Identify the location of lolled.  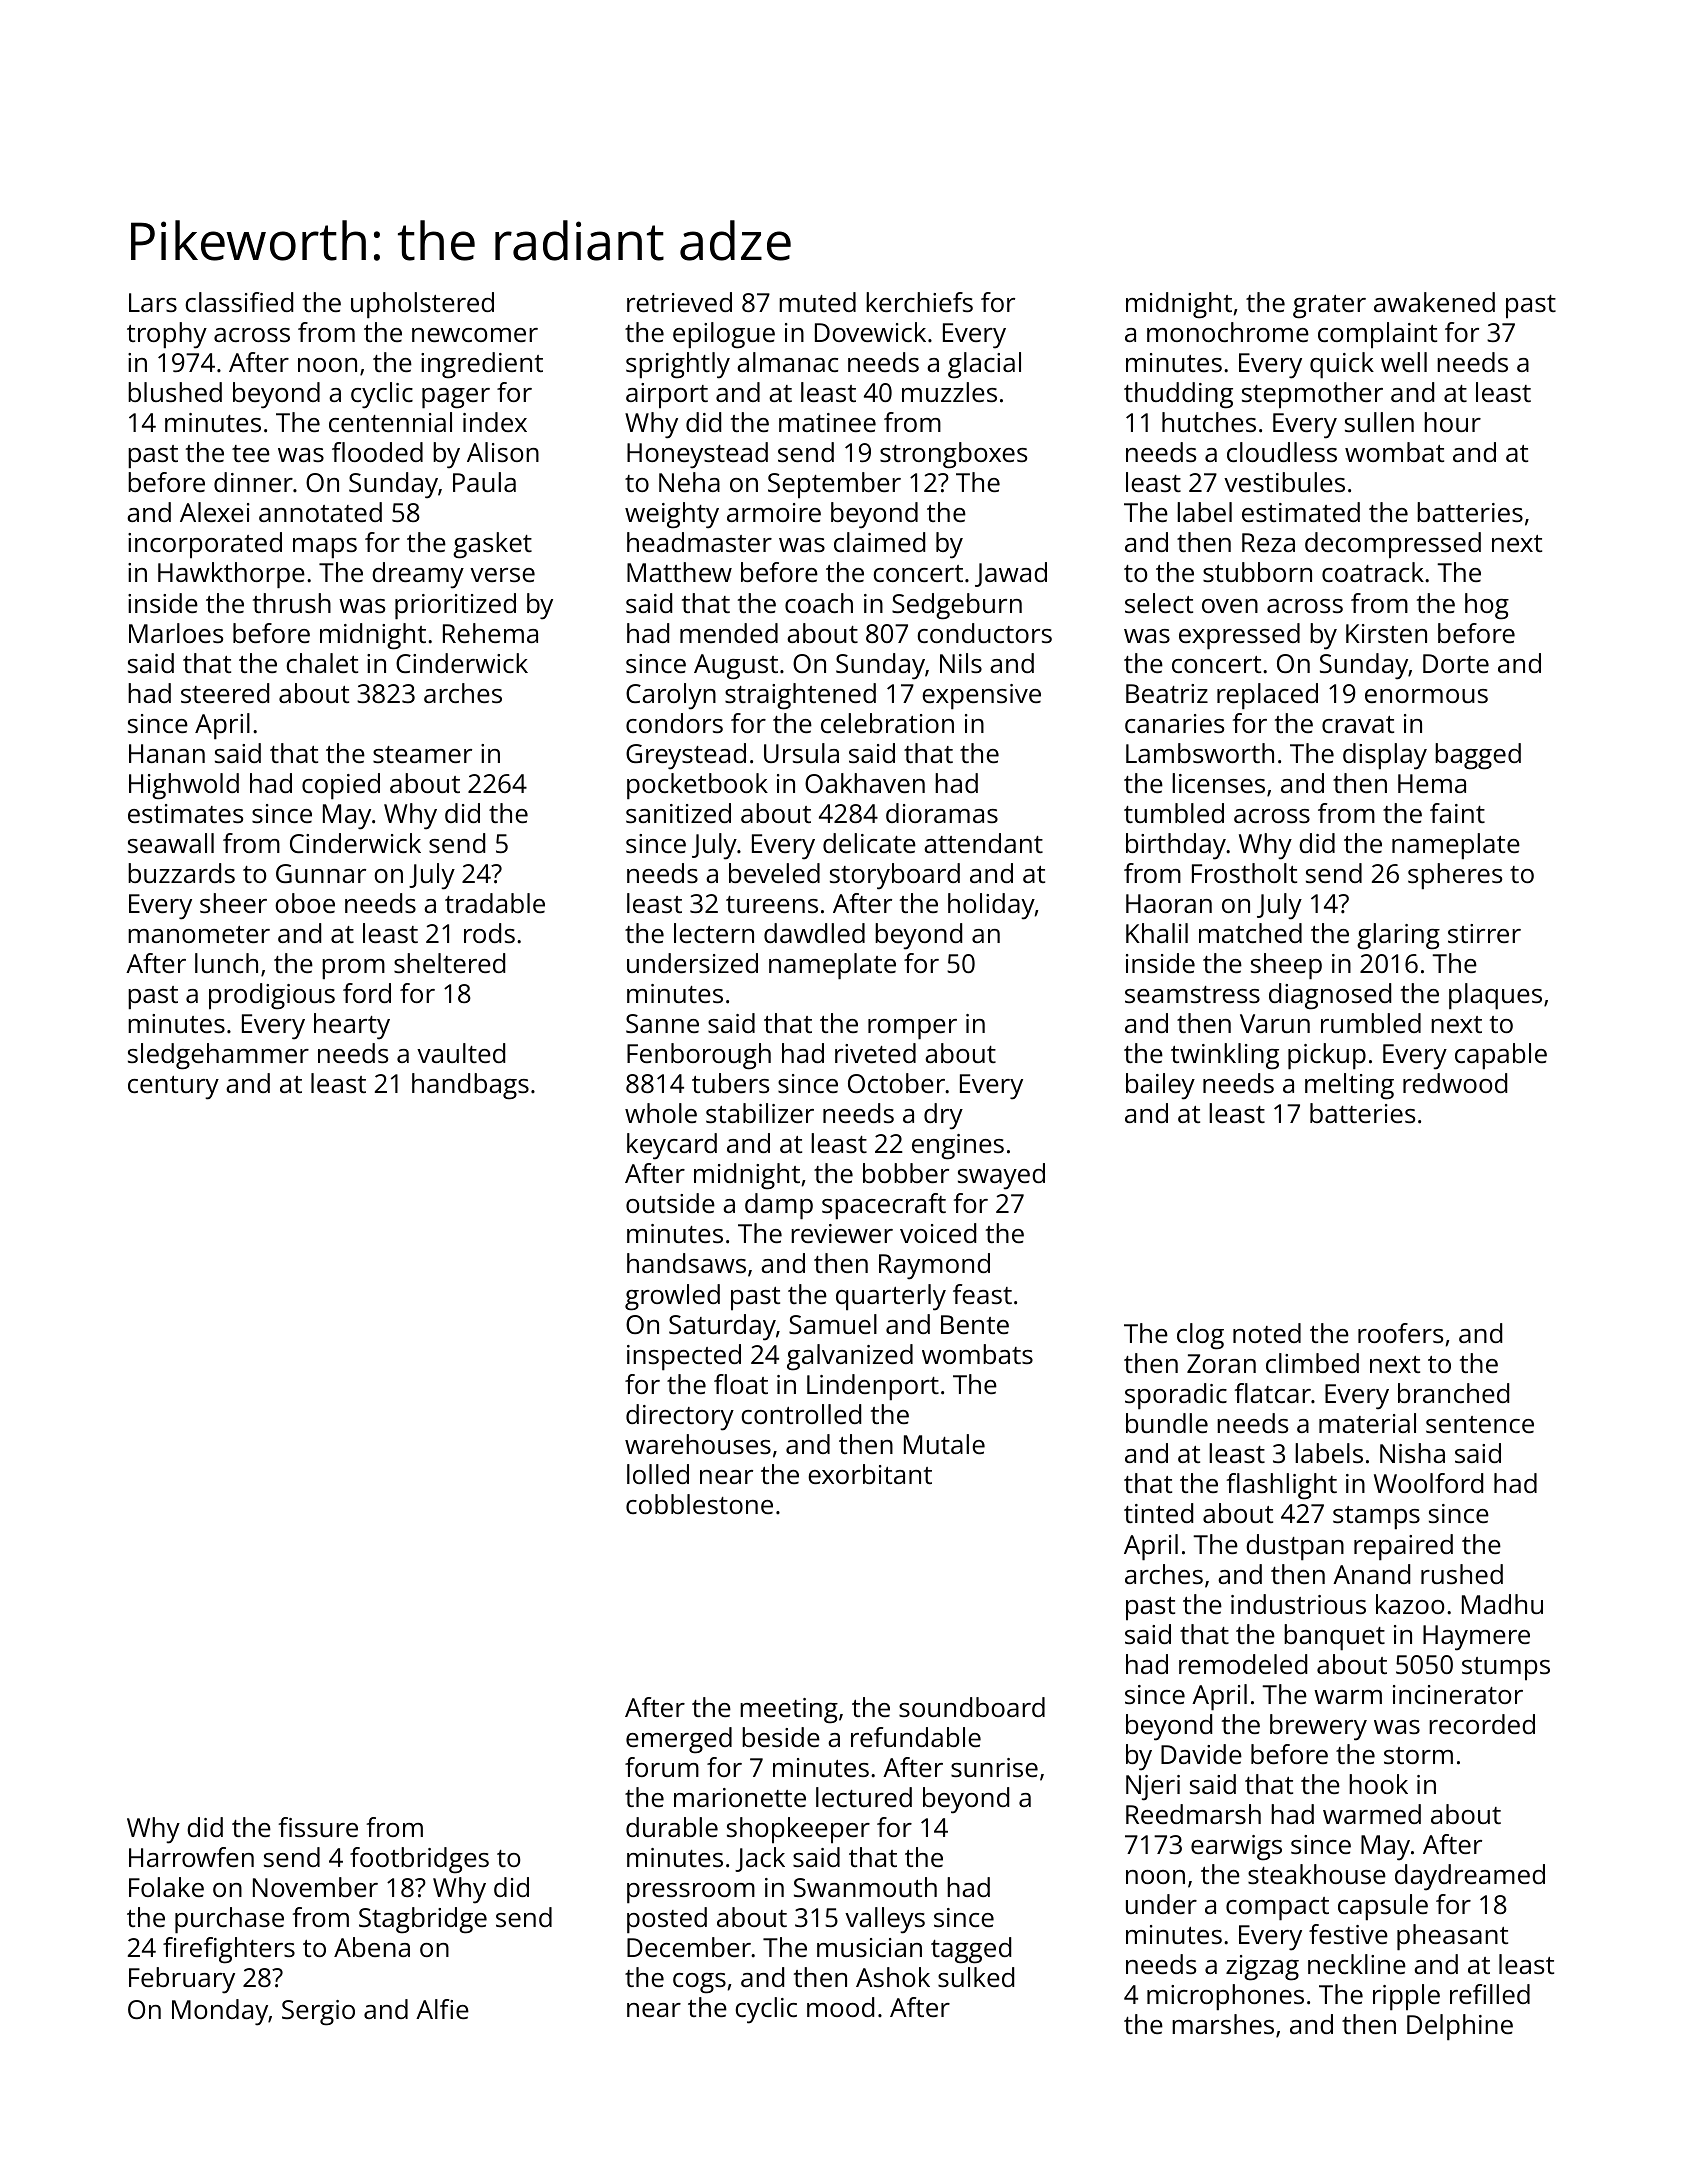
(658, 1474).
